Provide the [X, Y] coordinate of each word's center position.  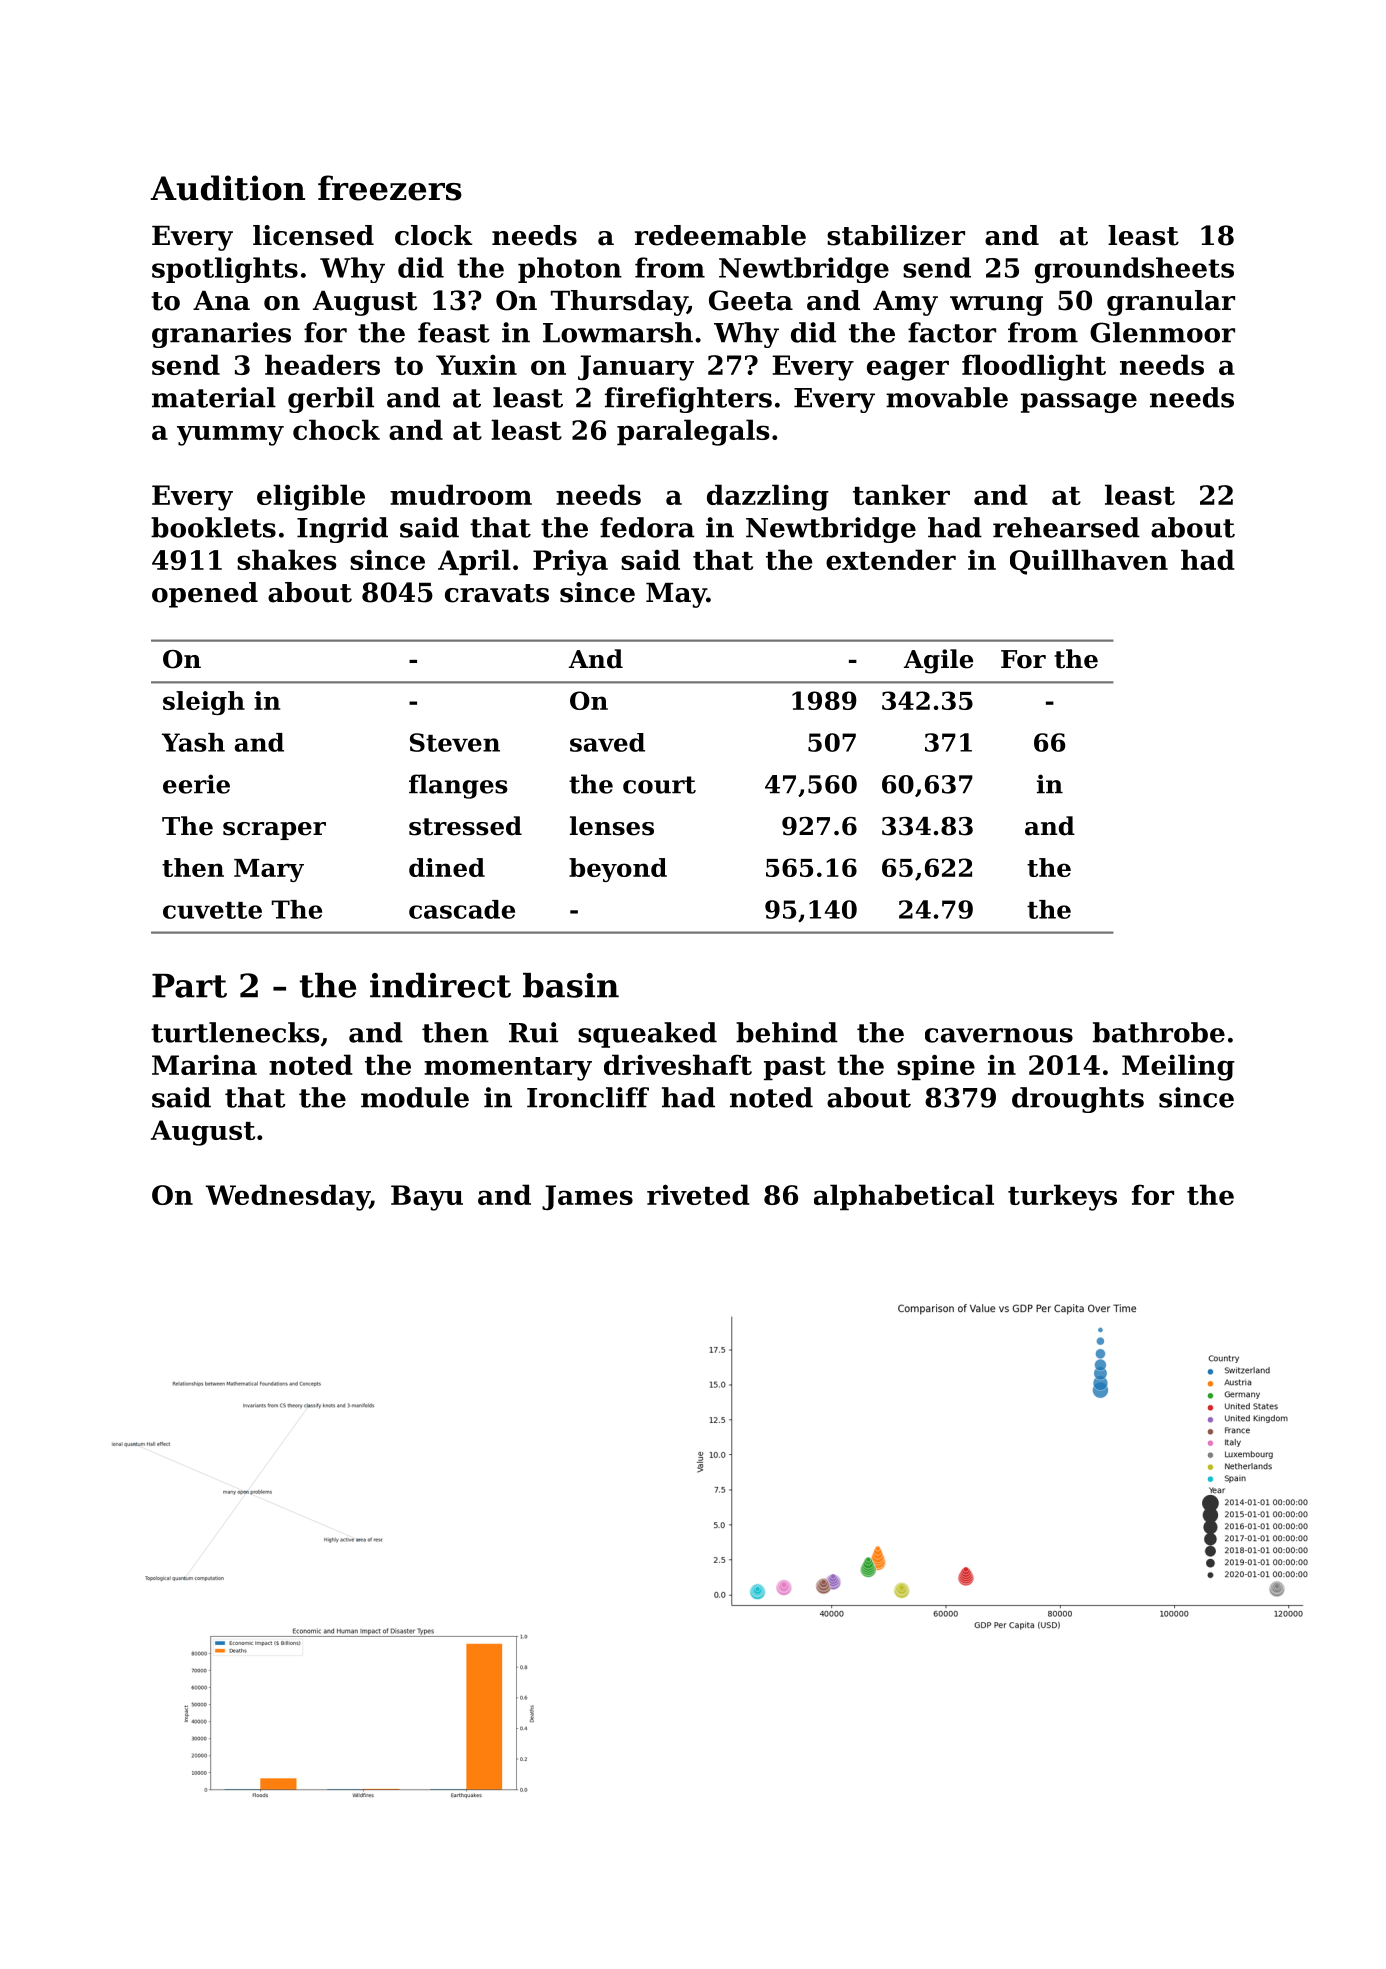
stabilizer [896, 235]
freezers [390, 188]
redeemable [720, 235]
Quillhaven [1089, 562]
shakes [287, 559]
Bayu [427, 1198]
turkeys [1062, 1197]
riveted [698, 1194]
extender [891, 559]
